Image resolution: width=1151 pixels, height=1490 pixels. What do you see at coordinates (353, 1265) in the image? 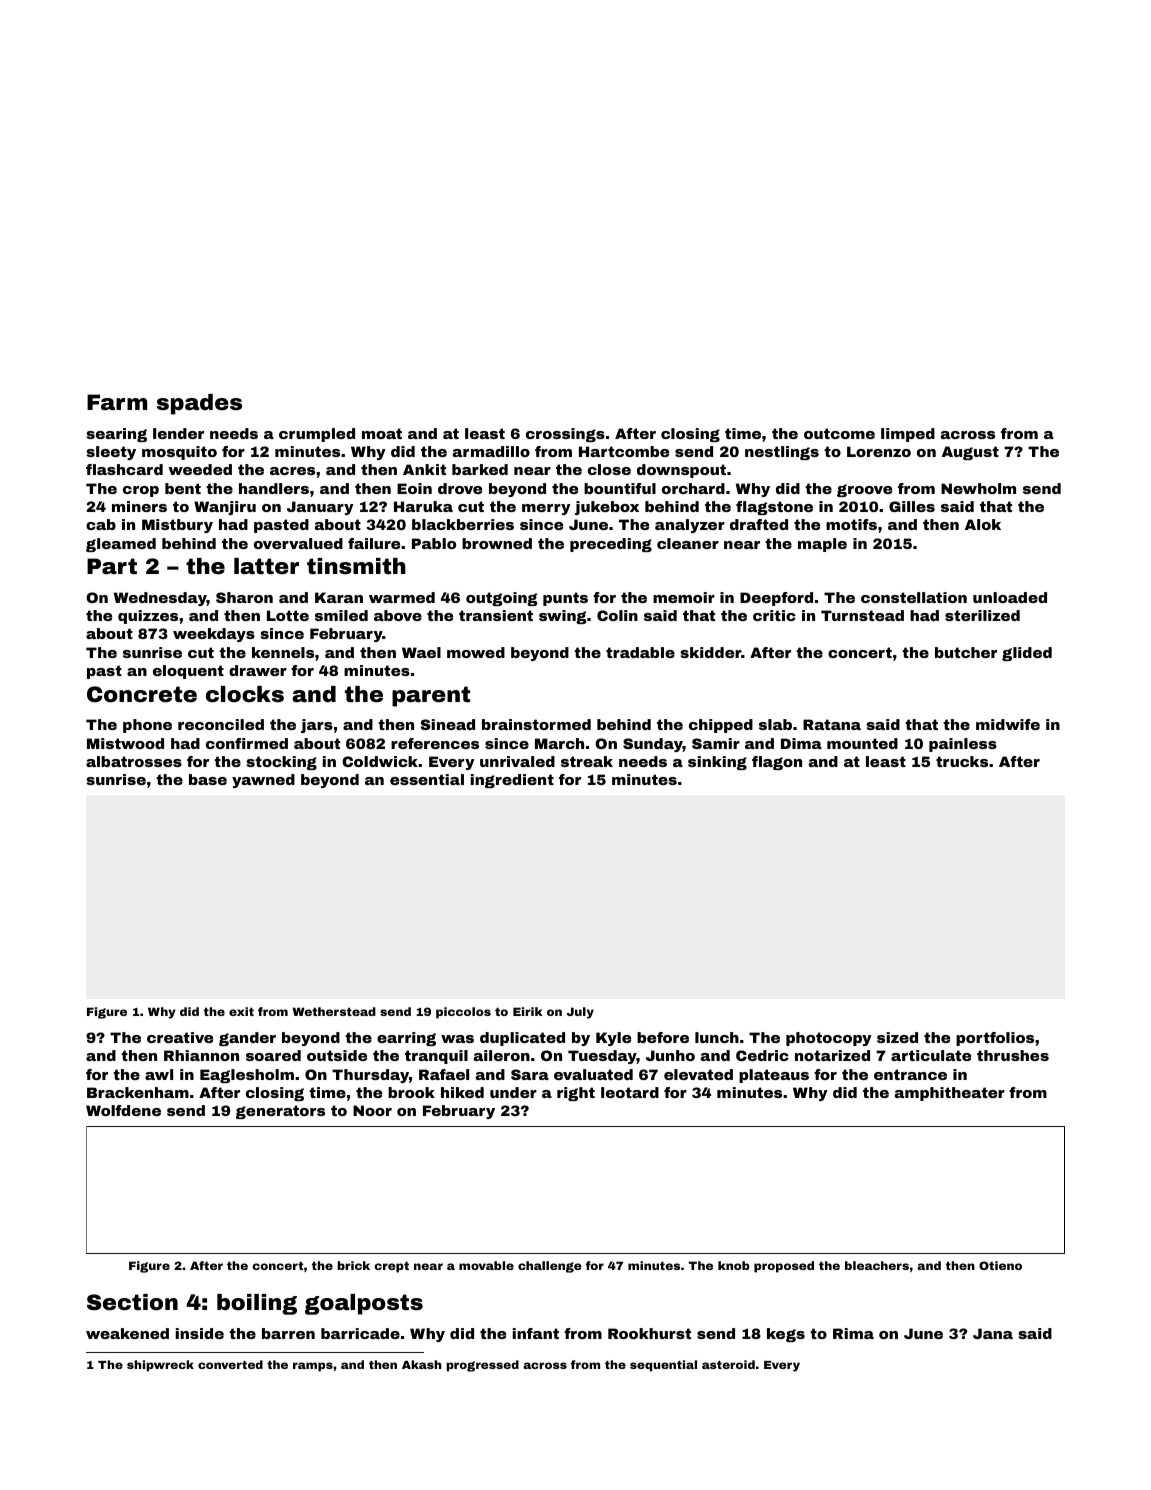
I see `brick` at bounding box center [353, 1265].
